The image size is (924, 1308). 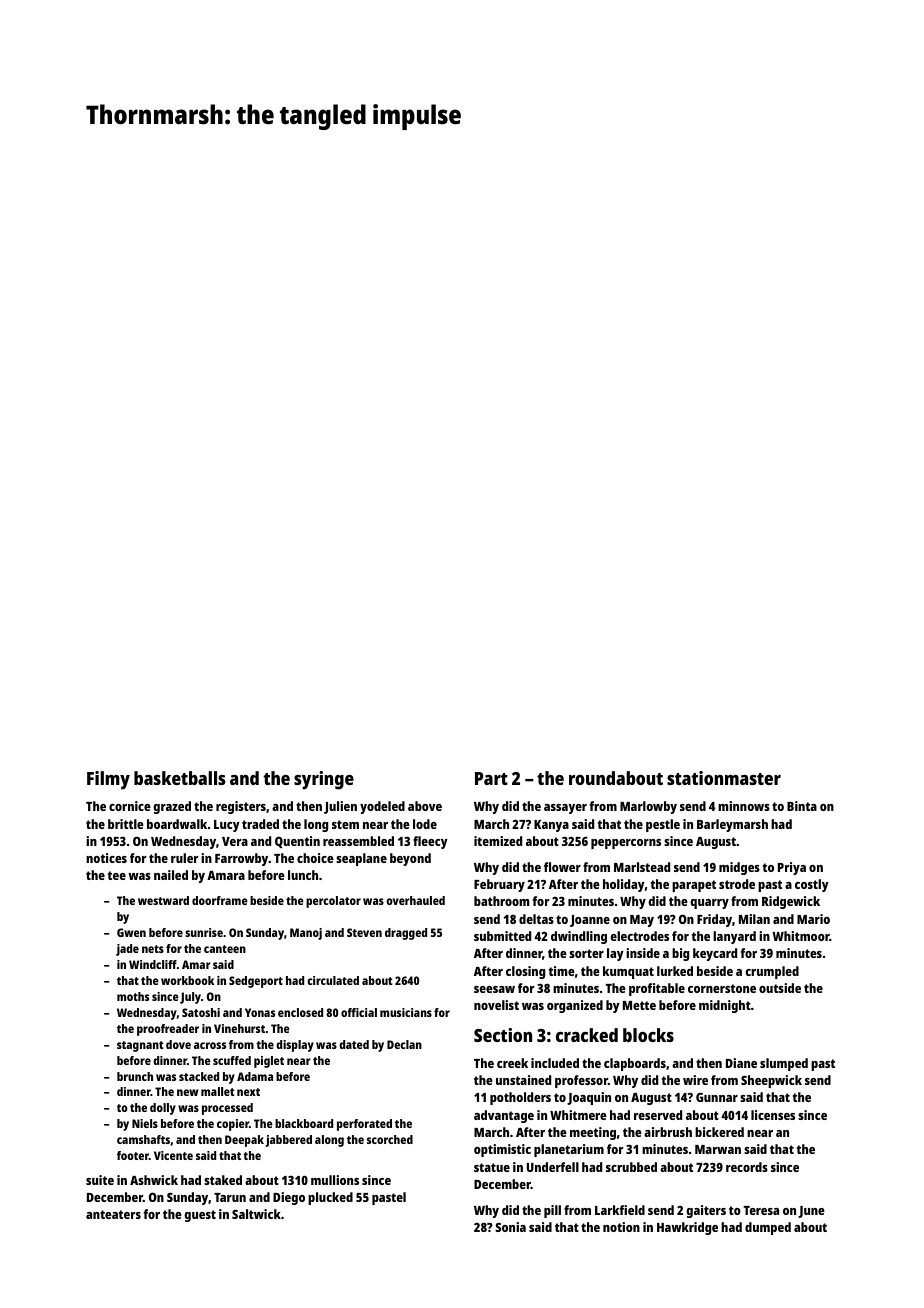 I want to click on deltas, so click(x=536, y=919).
